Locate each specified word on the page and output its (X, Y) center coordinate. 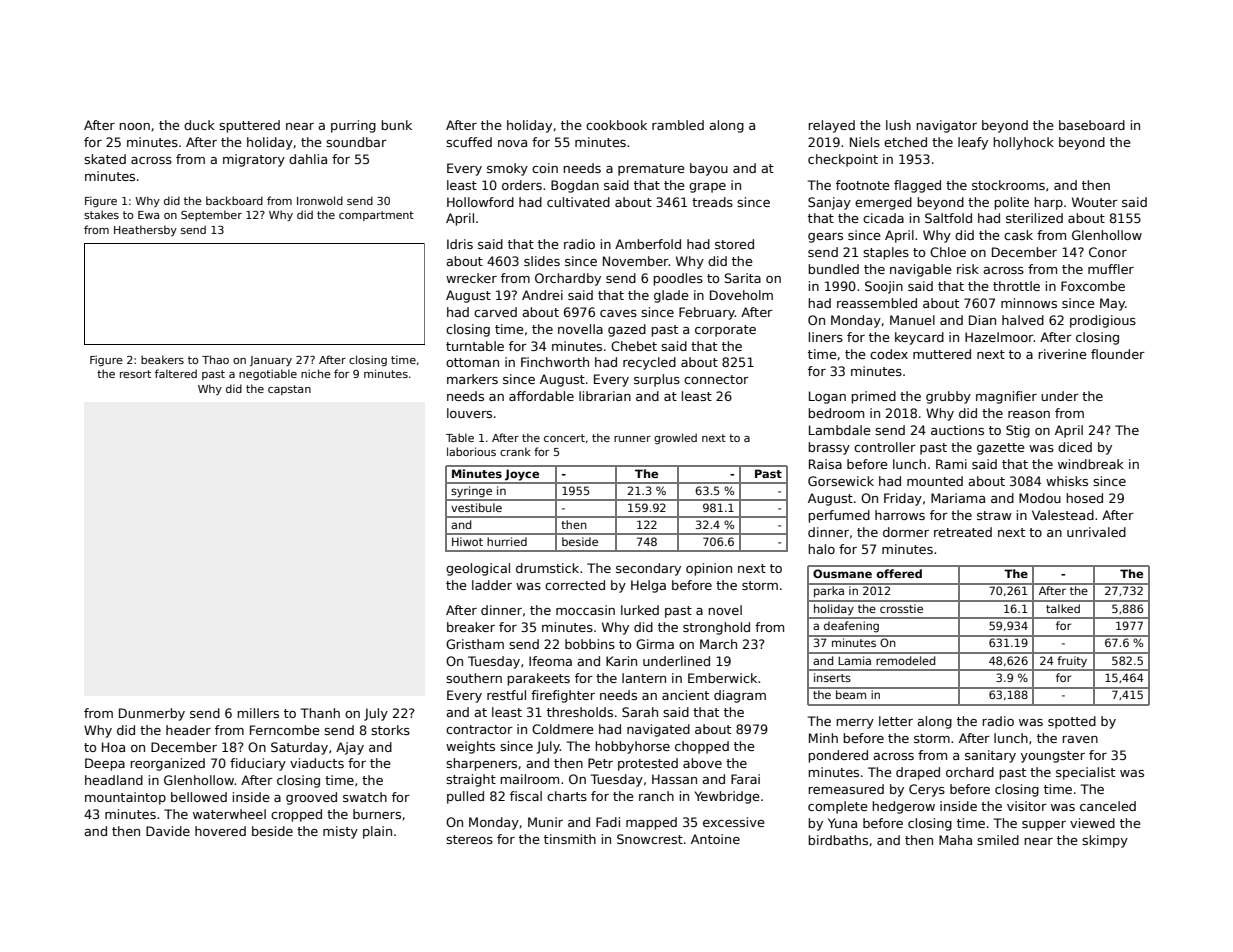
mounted (935, 481)
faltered (176, 373)
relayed (831, 126)
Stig (1018, 431)
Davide (168, 831)
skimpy (1105, 841)
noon (134, 126)
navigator (946, 126)
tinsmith (570, 839)
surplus (657, 380)
